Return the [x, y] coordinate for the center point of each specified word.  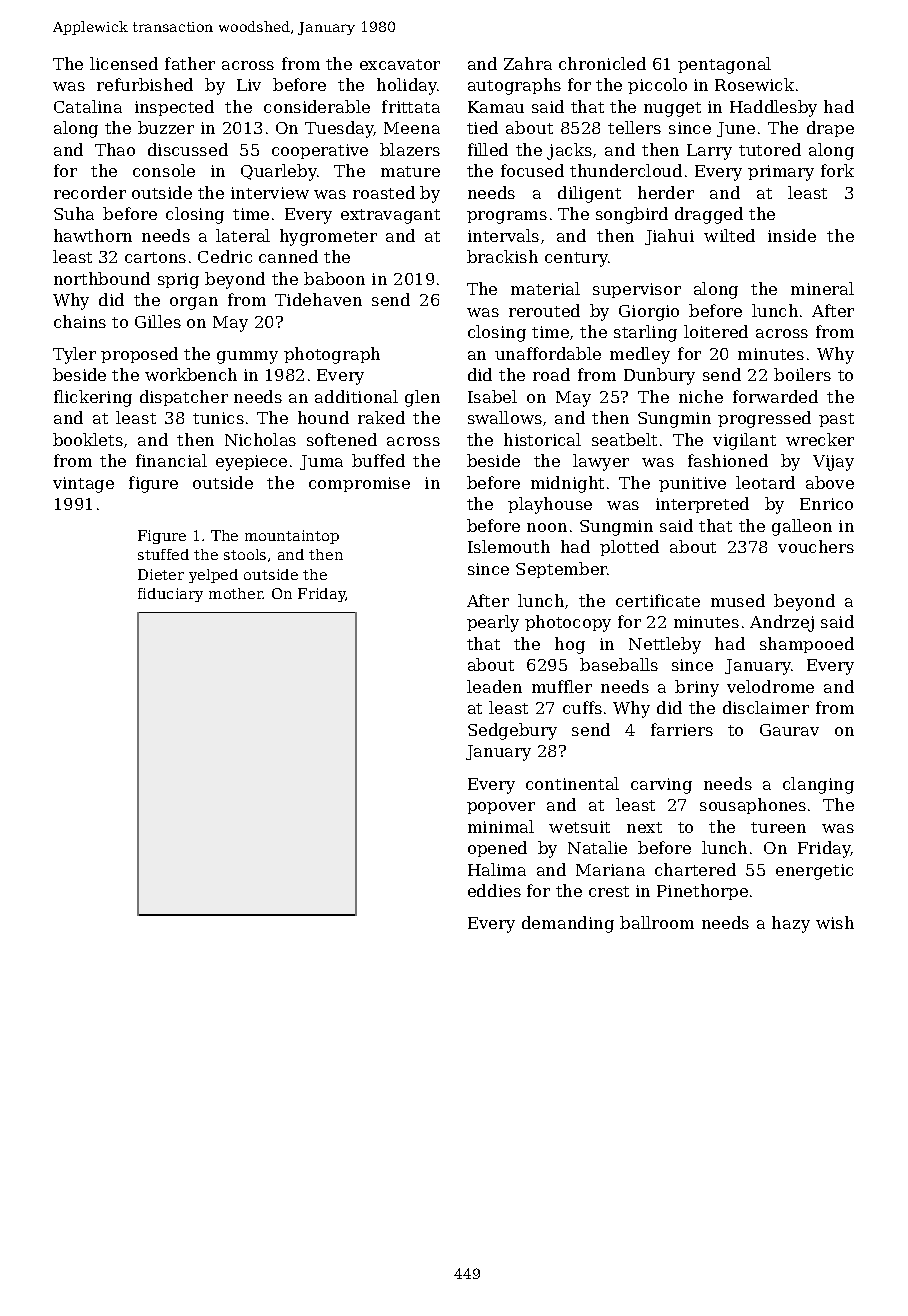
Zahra [528, 63]
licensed [124, 63]
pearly [493, 623]
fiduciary [170, 595]
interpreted [702, 505]
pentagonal [724, 65]
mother [236, 593]
